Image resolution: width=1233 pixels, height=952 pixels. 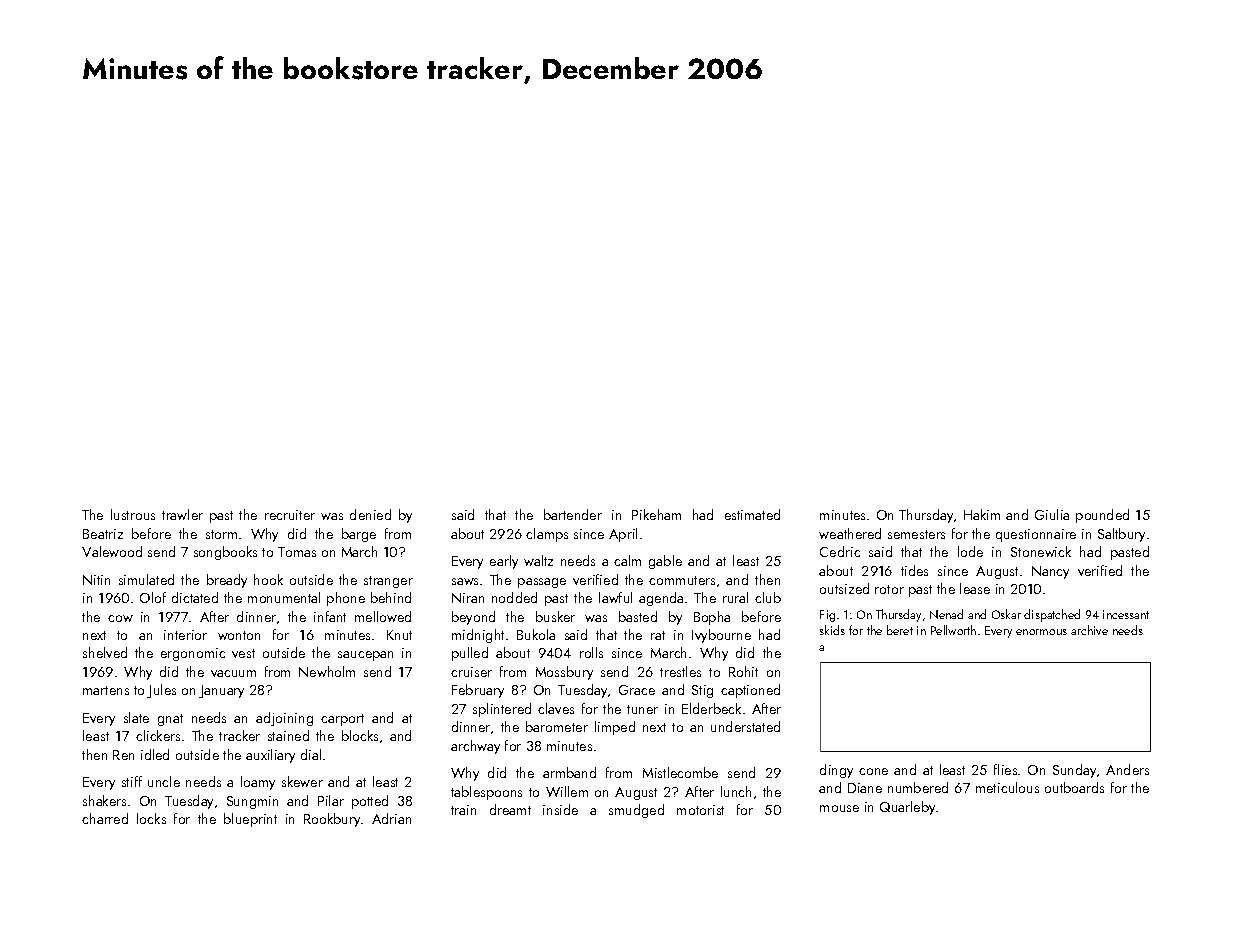 I want to click on interior, so click(x=185, y=635).
